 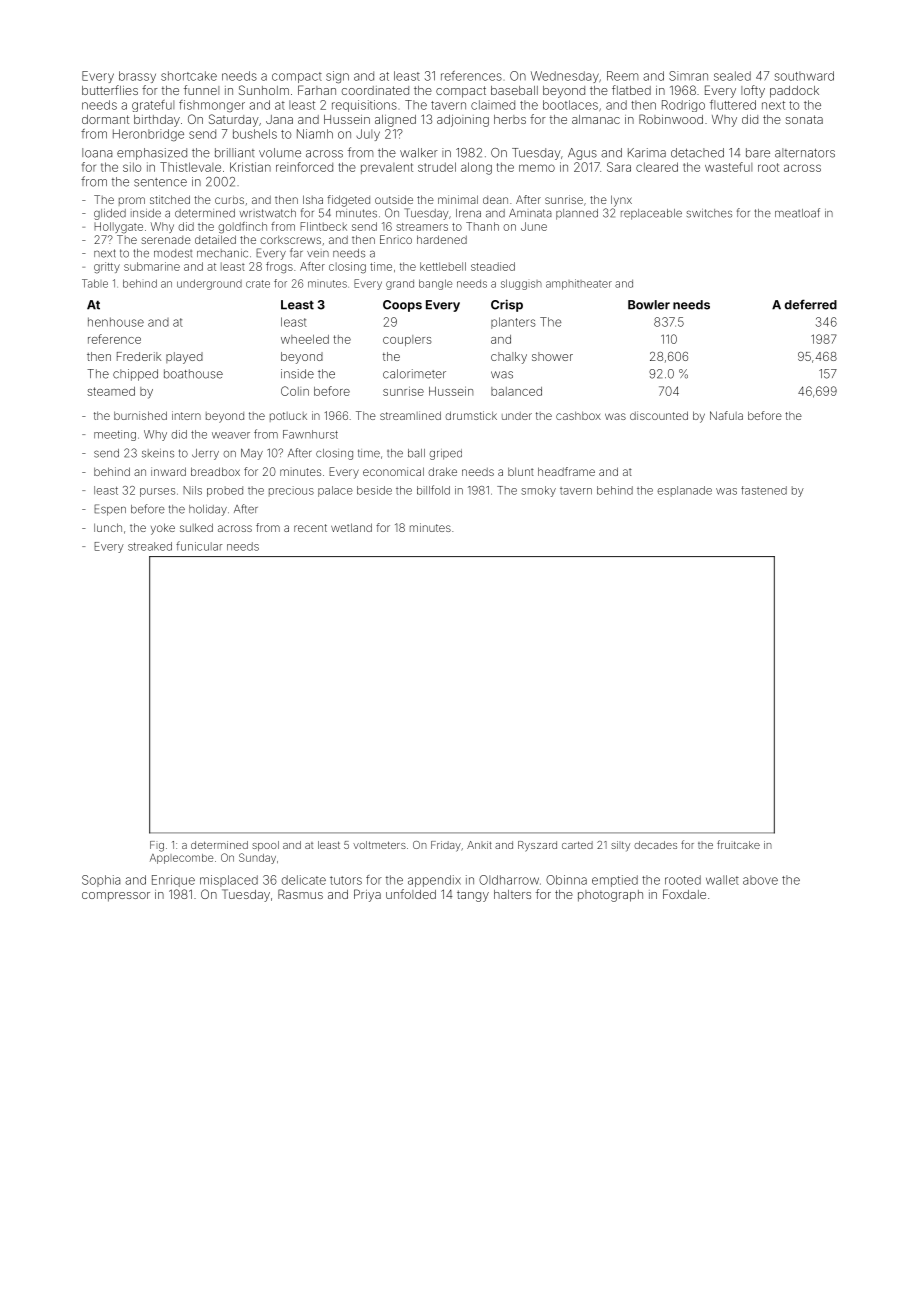 I want to click on blunt, so click(x=521, y=471).
